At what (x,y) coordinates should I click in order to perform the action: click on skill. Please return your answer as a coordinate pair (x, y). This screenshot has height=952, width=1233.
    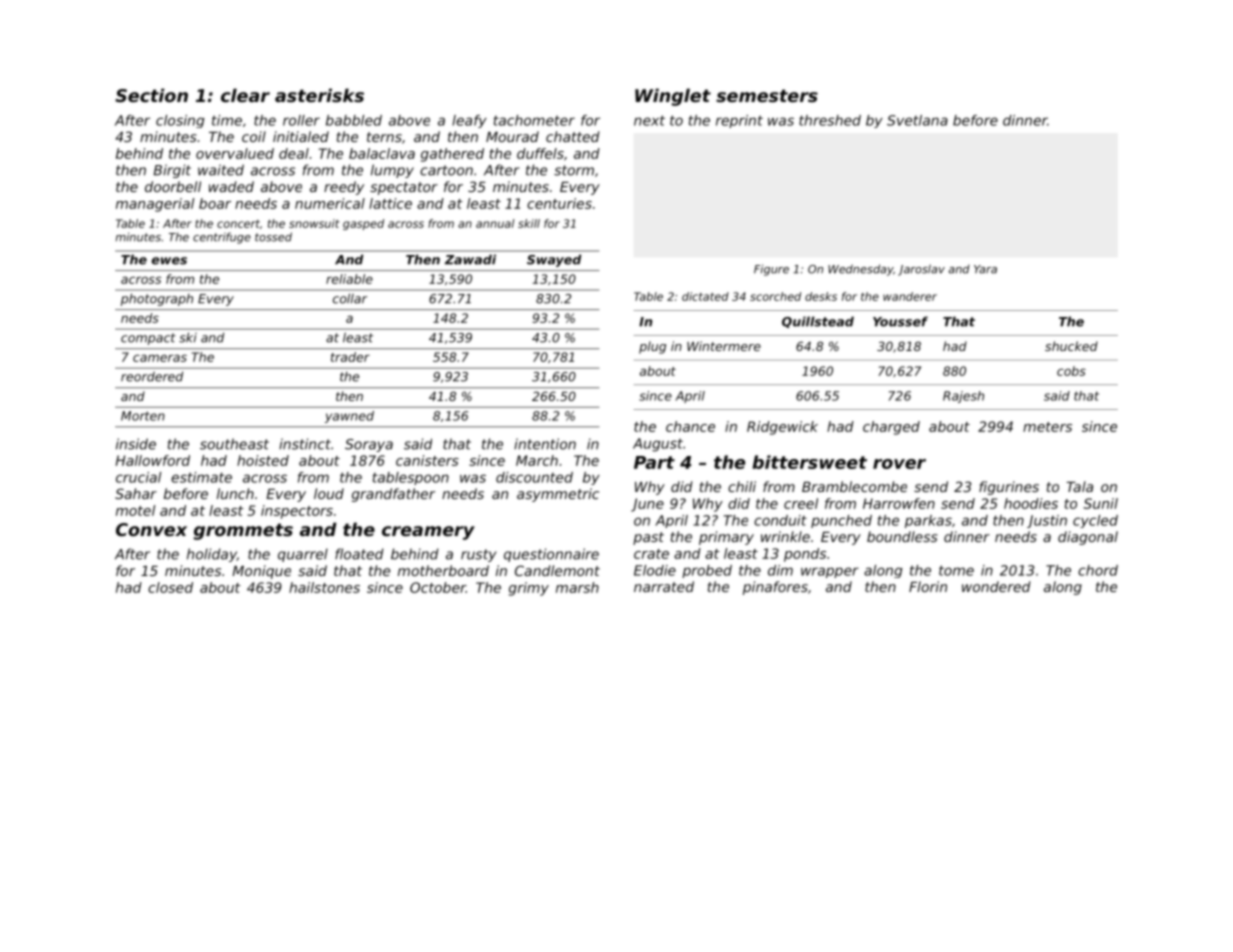
    Looking at the image, I should click on (529, 223).
